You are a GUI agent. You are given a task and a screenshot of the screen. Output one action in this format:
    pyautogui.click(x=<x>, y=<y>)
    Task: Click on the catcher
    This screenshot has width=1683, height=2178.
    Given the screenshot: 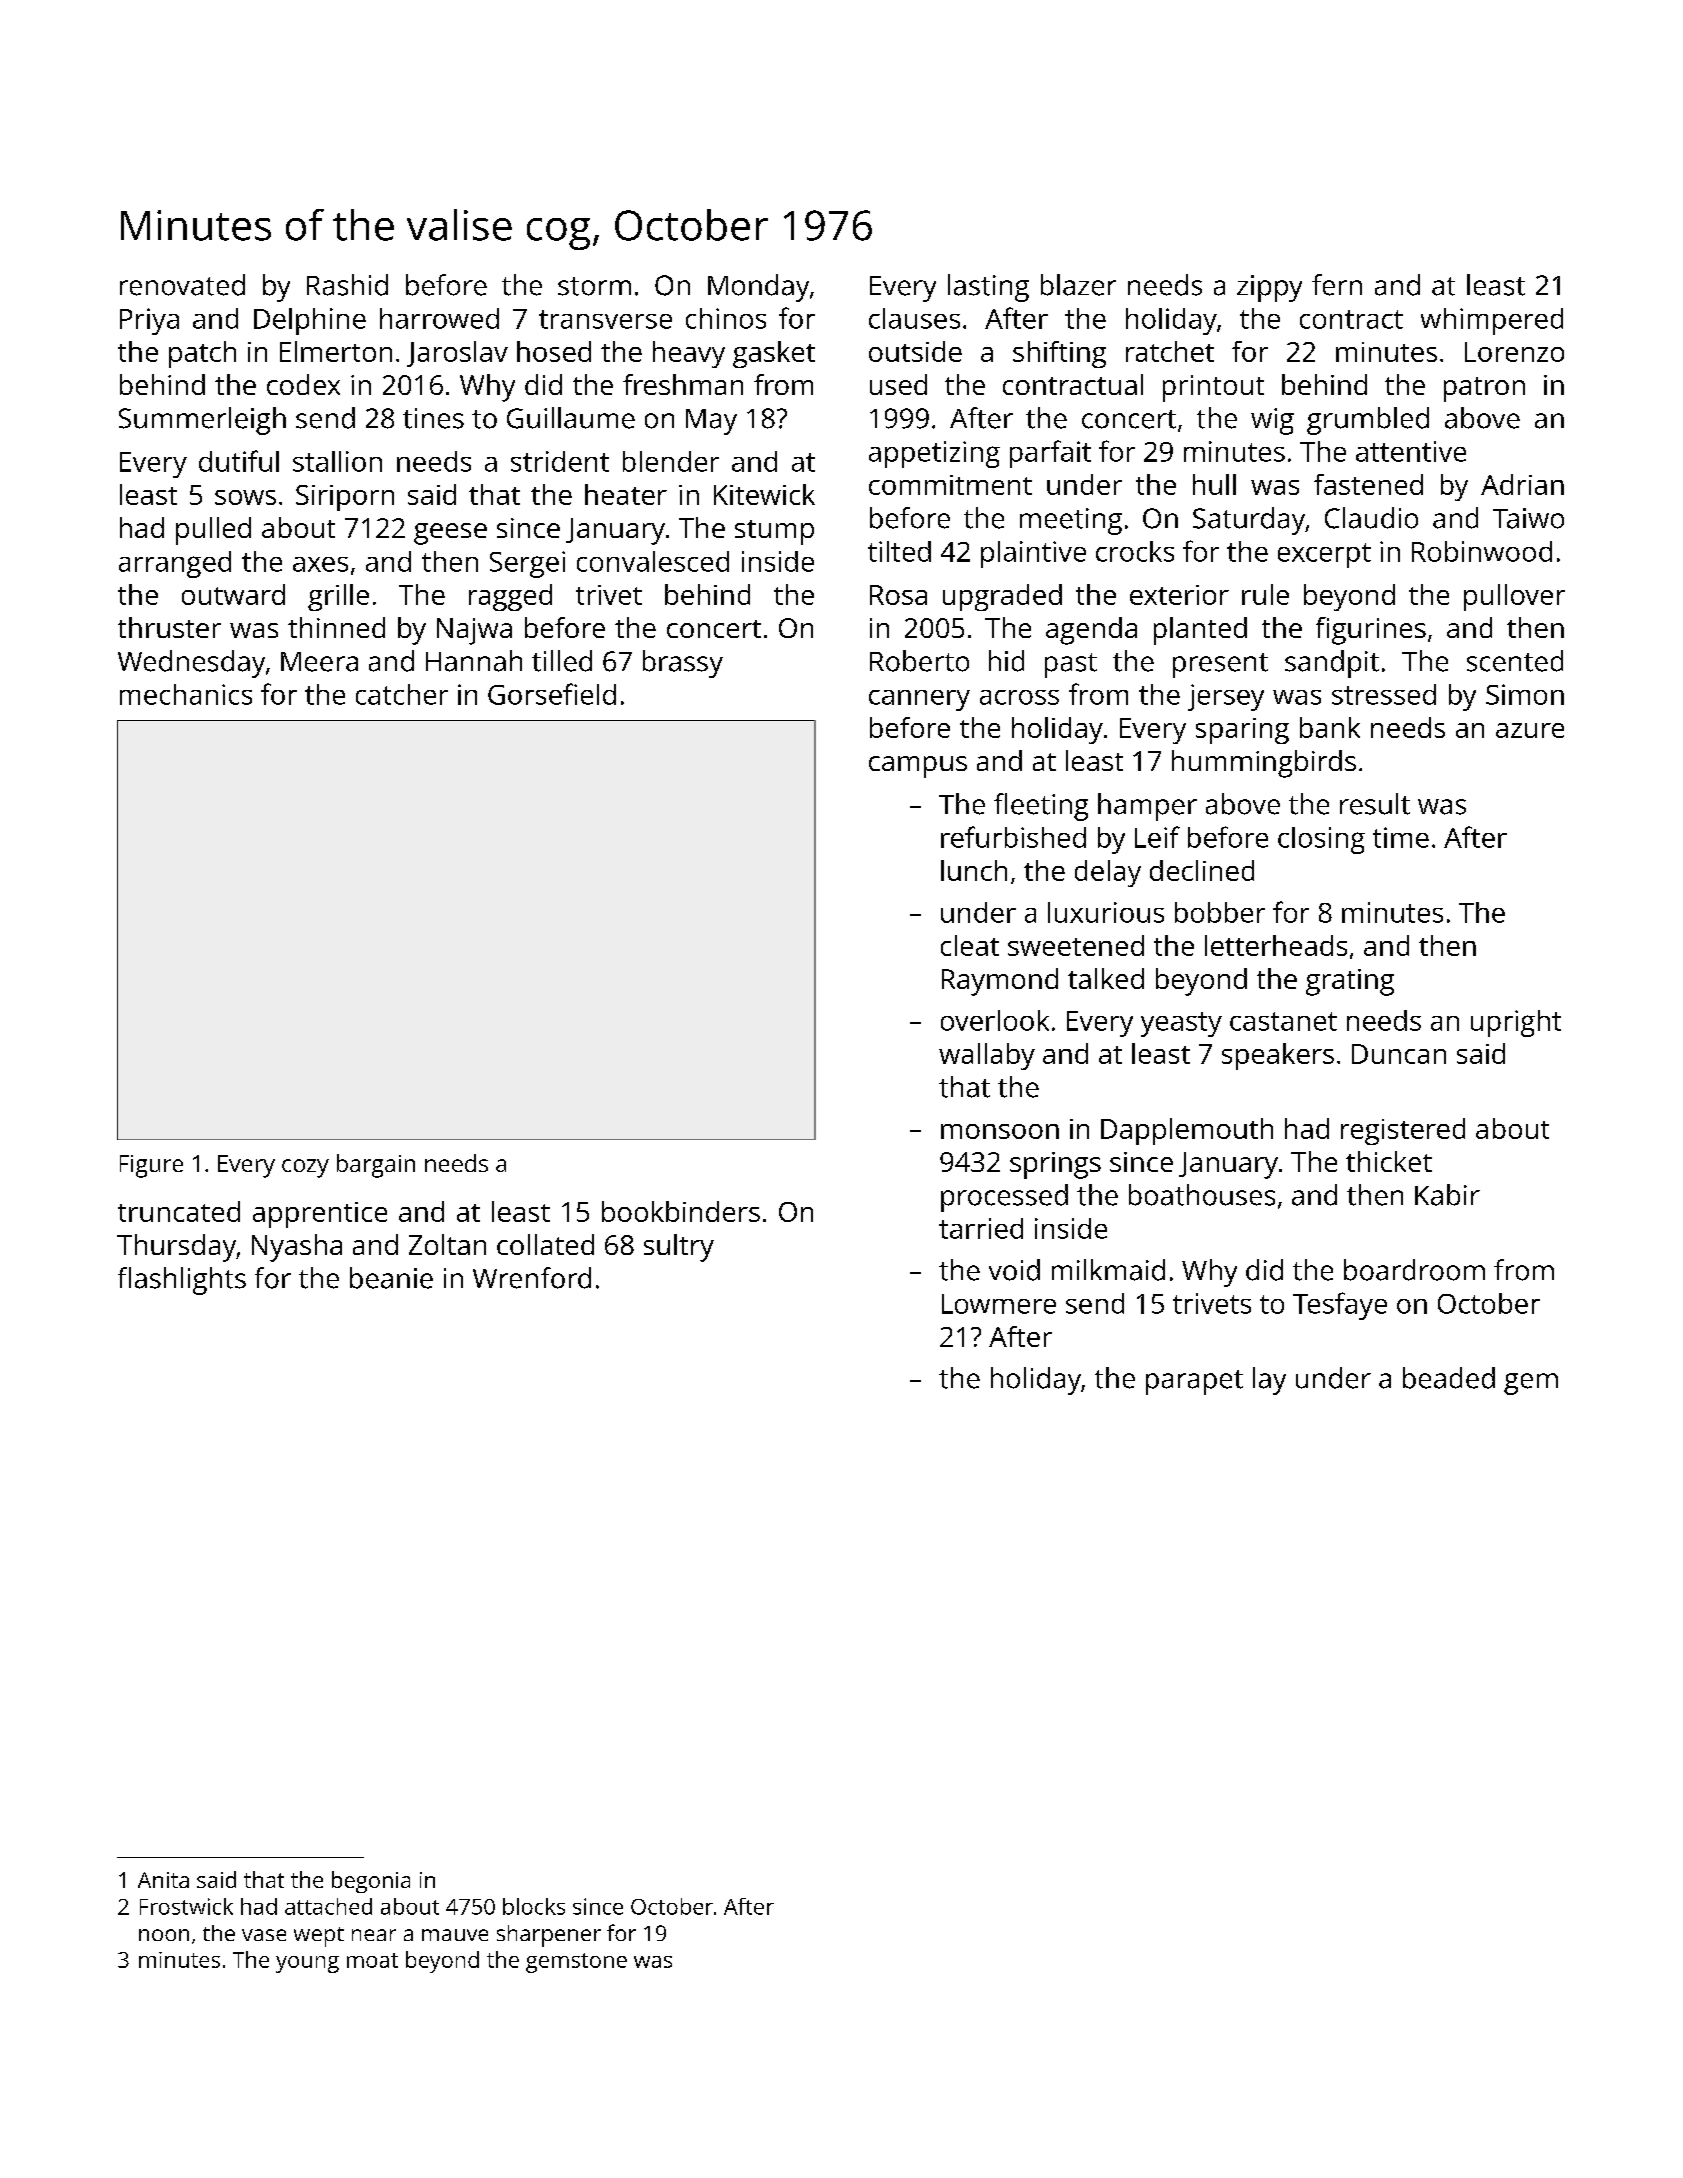 What is the action you would take?
    pyautogui.click(x=402, y=694)
